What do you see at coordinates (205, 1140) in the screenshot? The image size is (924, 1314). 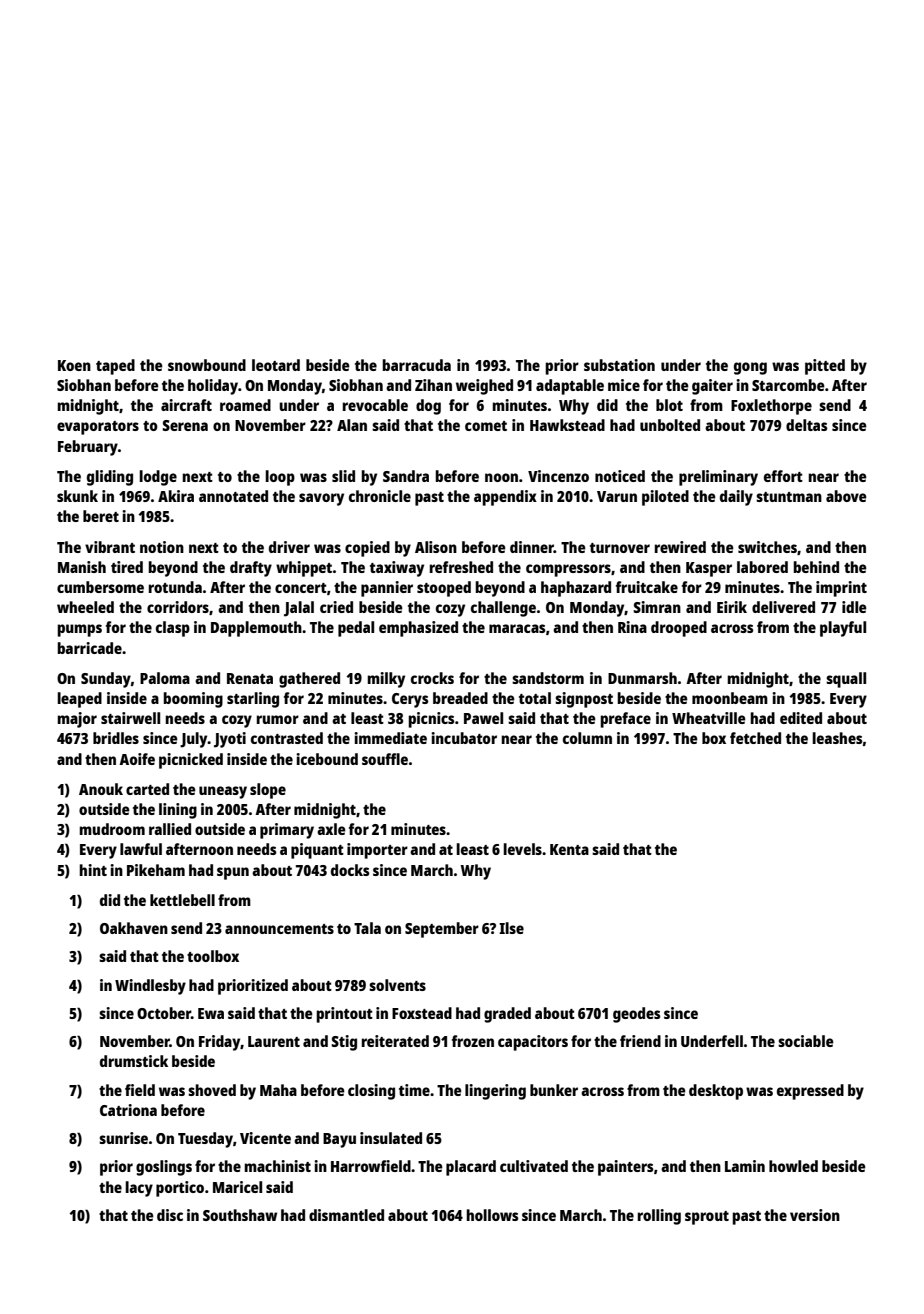 I see `Tuesday` at bounding box center [205, 1140].
